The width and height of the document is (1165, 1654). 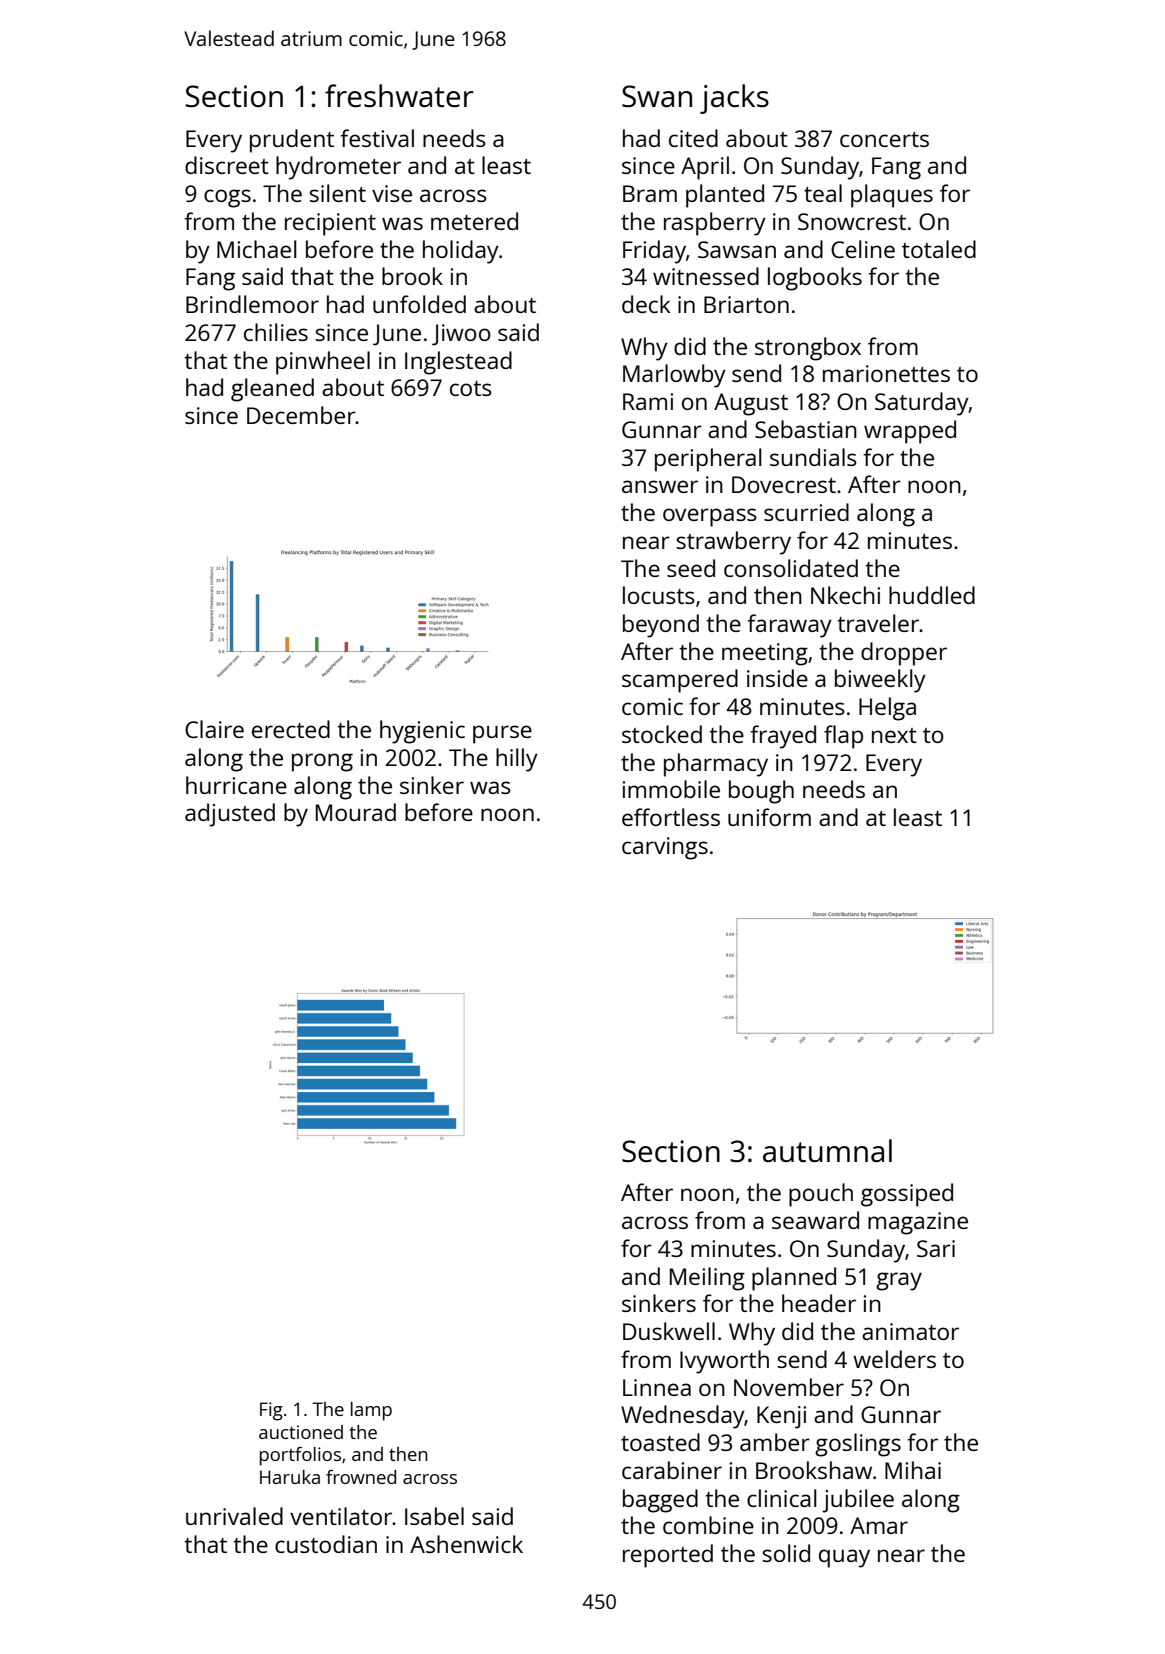 I want to click on freshwater, so click(x=399, y=96).
